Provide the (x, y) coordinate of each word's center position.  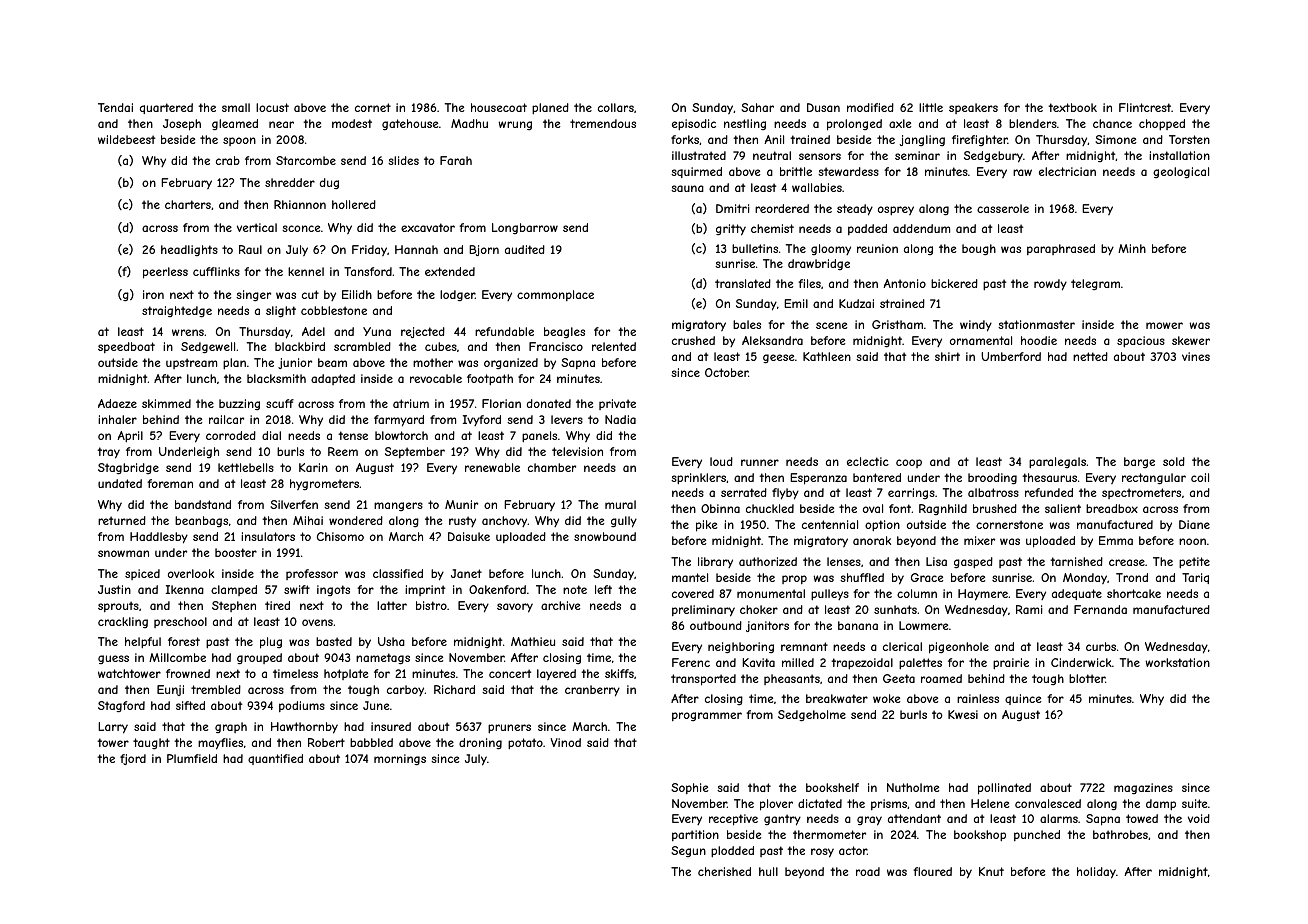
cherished (724, 871)
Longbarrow (525, 228)
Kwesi (963, 714)
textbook (1072, 107)
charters (188, 204)
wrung (515, 125)
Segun (688, 851)
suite (1194, 803)
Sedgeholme (812, 716)
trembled (216, 689)
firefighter (980, 140)
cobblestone (334, 310)
